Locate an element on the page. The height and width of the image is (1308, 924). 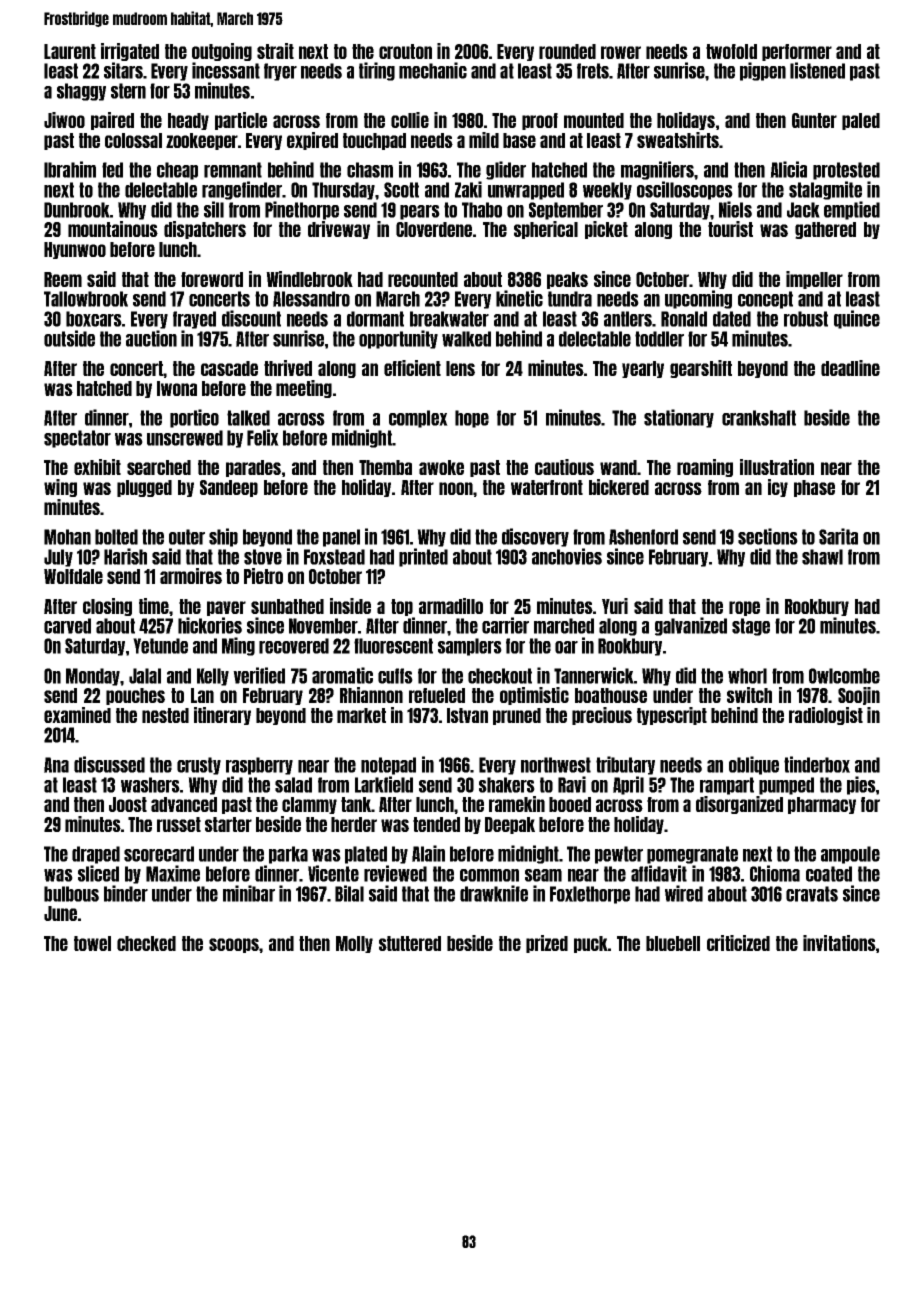
crouton is located at coordinates (405, 51).
